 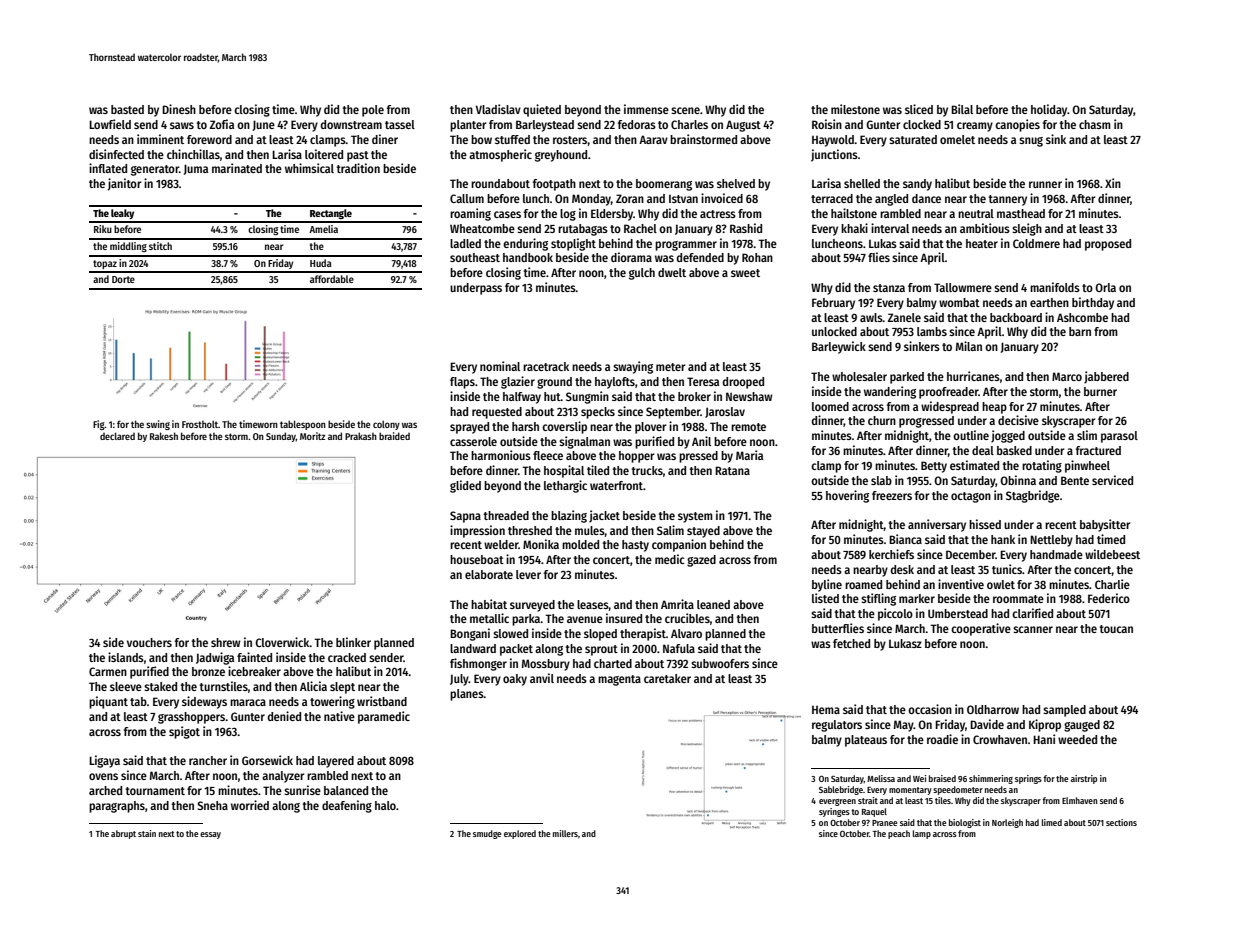 I want to click on bronze, so click(x=208, y=671).
